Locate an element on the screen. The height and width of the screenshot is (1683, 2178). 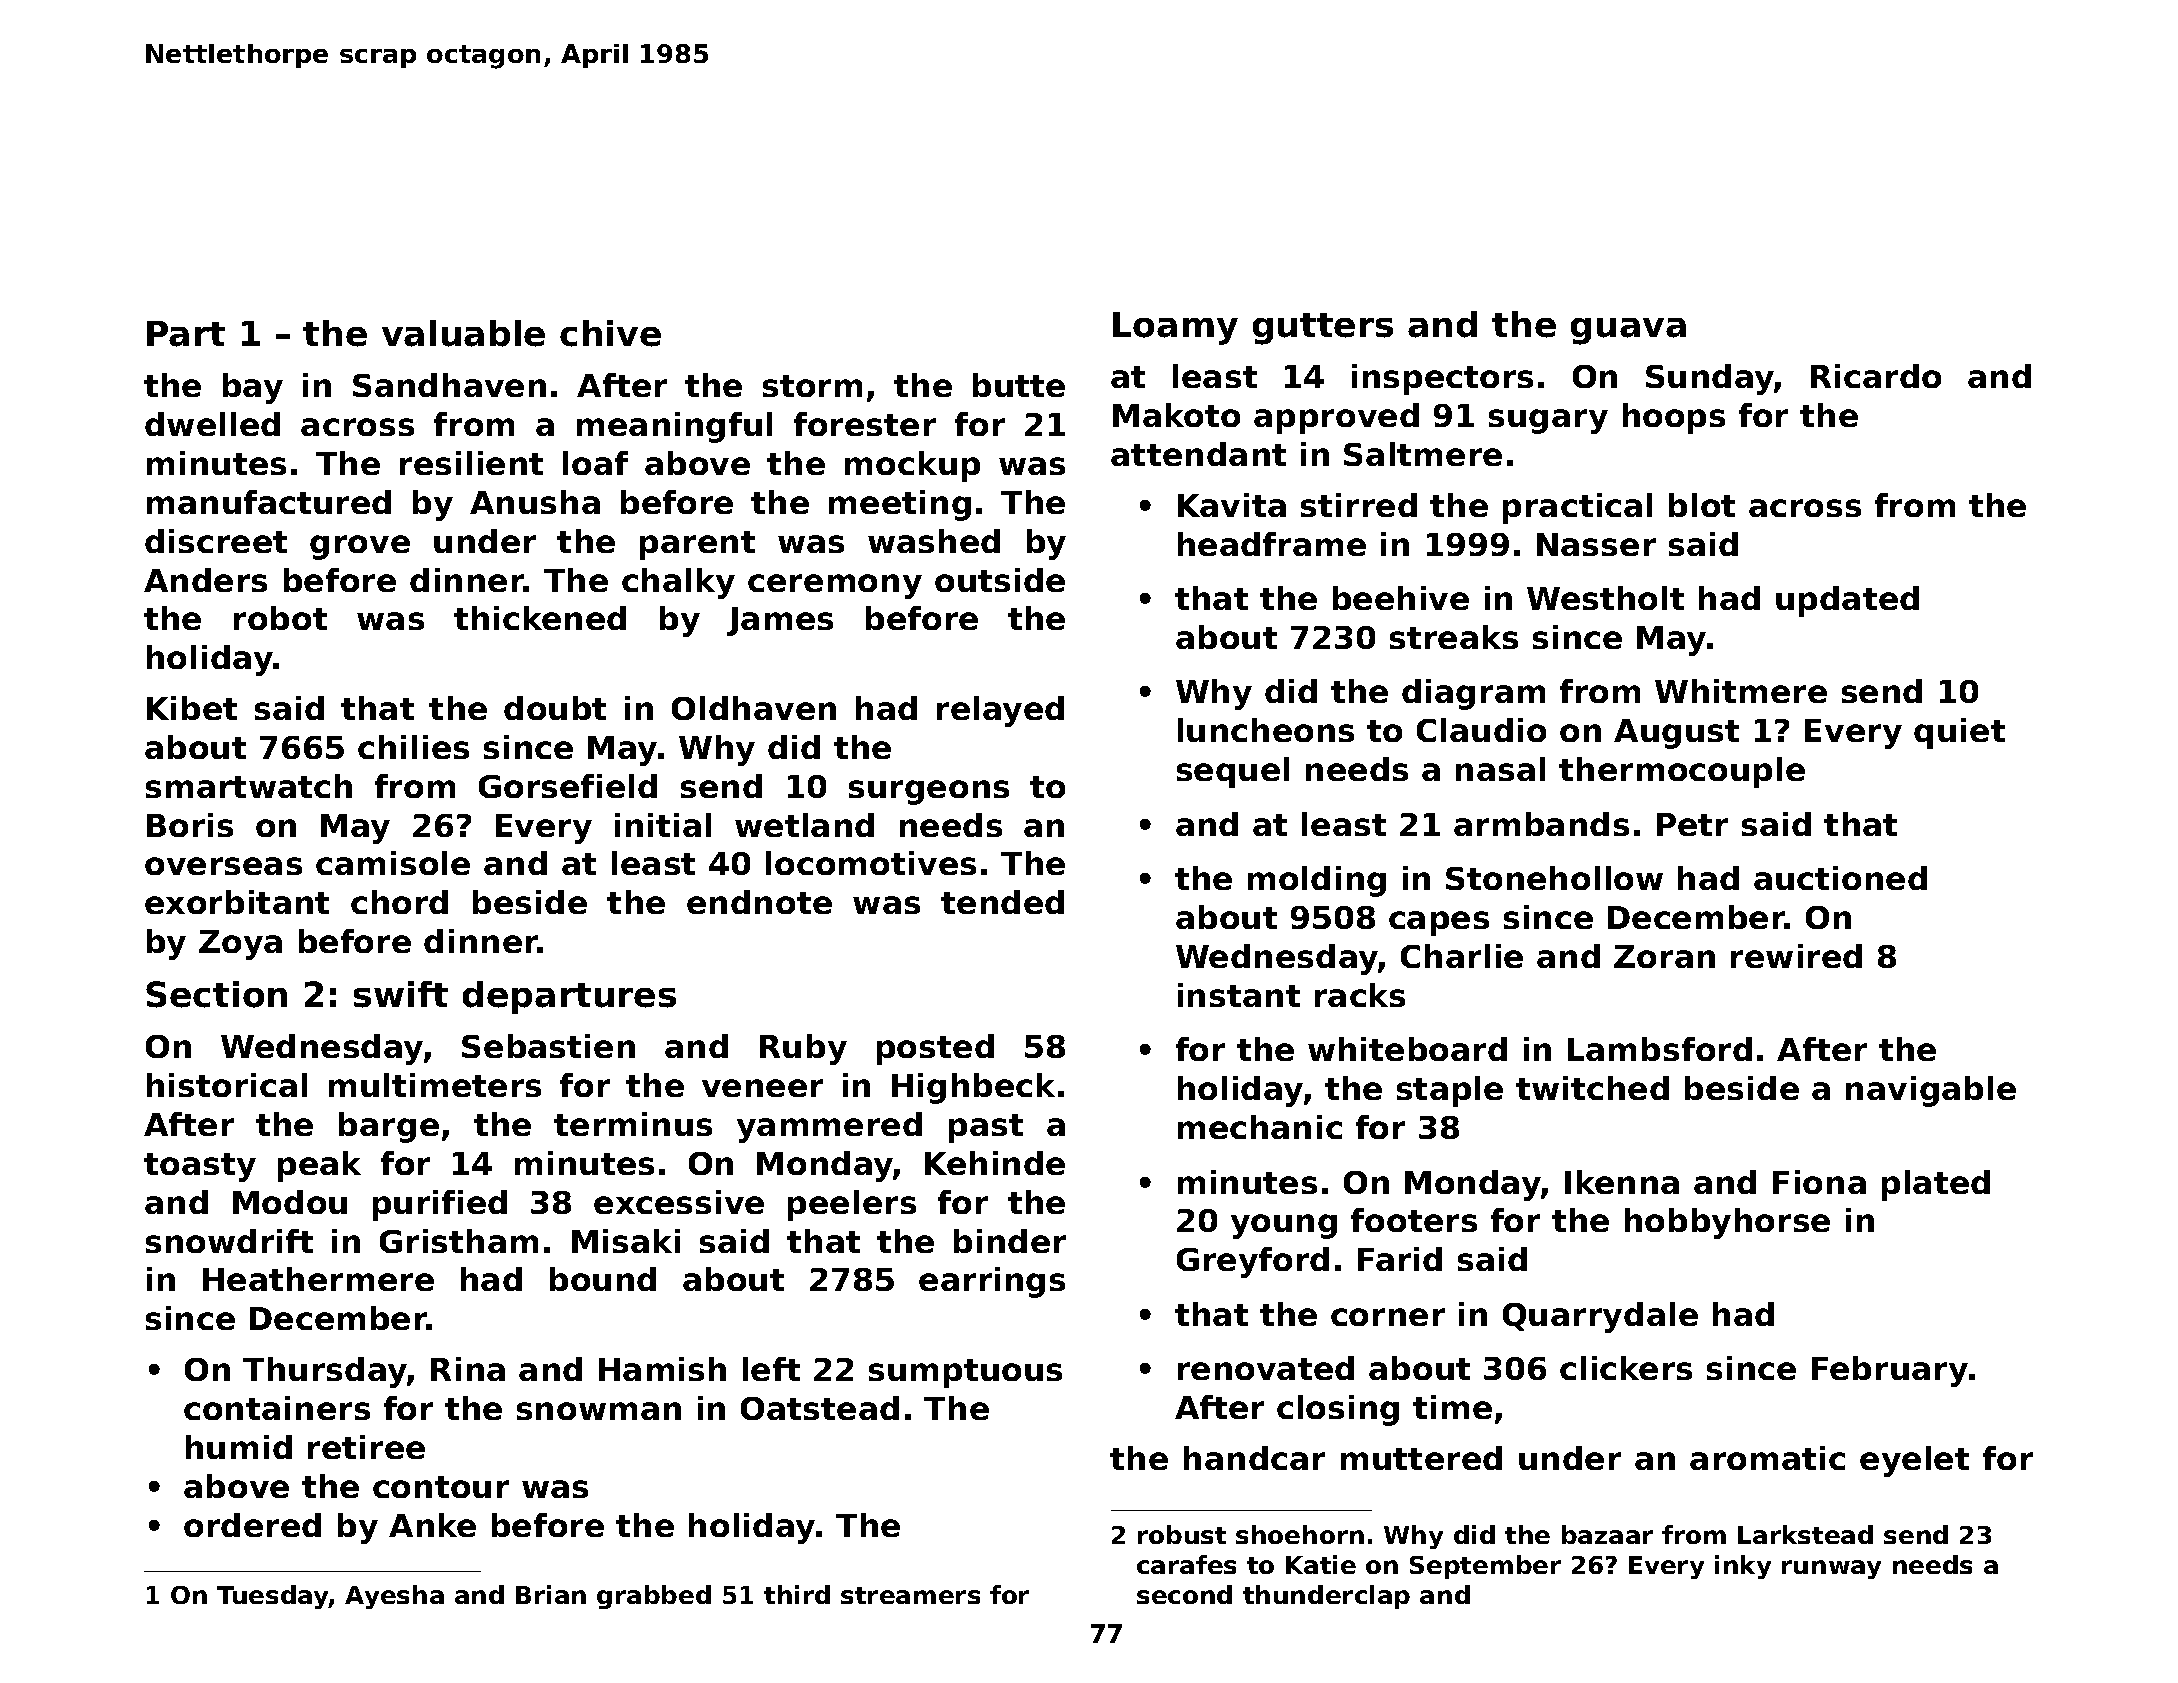
Sunday is located at coordinates (1710, 379).
